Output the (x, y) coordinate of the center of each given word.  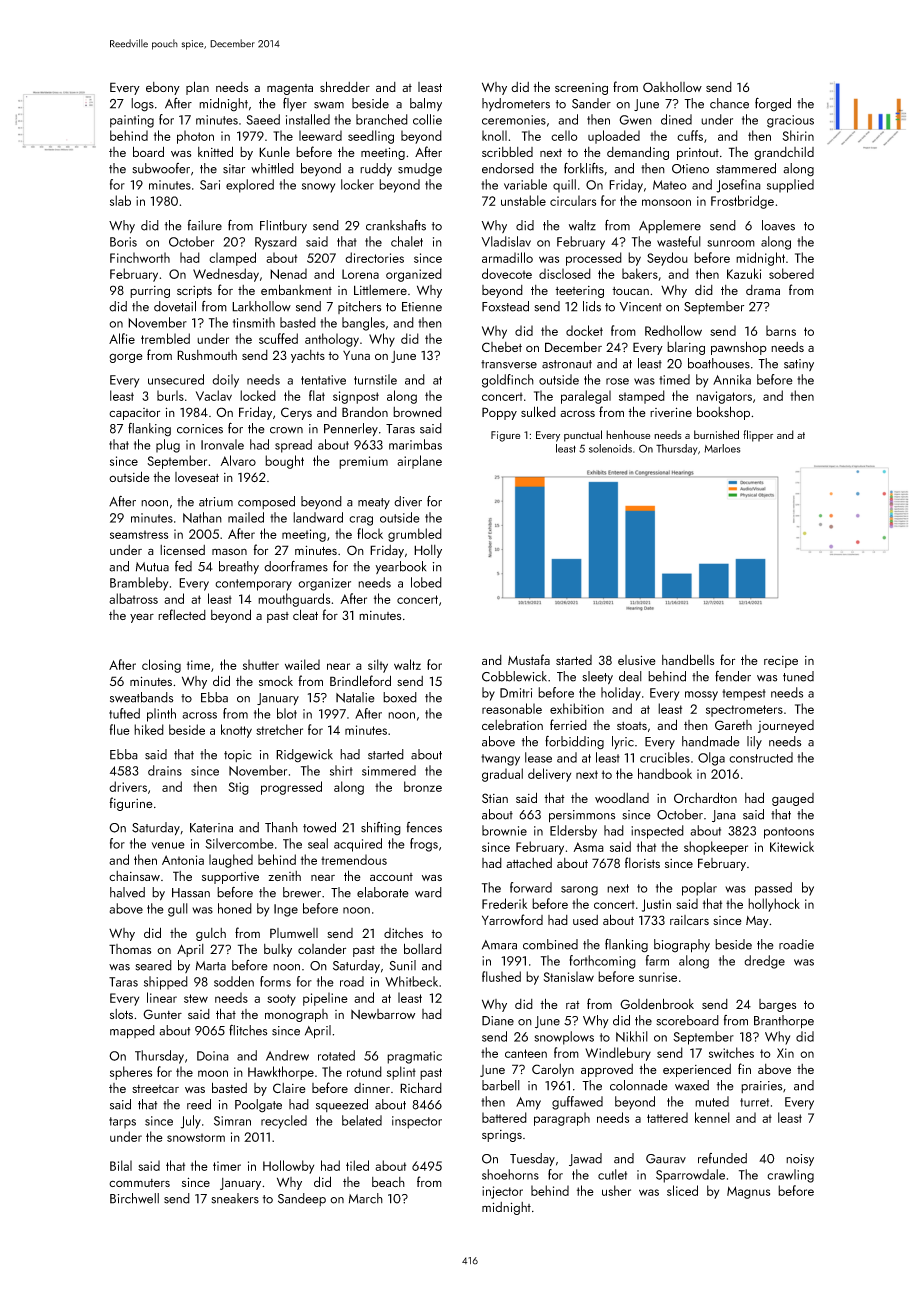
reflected (182, 614)
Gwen (635, 120)
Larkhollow (261, 306)
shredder (345, 86)
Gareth (733, 725)
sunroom (731, 243)
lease (538, 757)
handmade (711, 741)
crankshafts (396, 225)
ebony (163, 88)
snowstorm (196, 1137)
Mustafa (529, 659)
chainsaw (134, 876)
